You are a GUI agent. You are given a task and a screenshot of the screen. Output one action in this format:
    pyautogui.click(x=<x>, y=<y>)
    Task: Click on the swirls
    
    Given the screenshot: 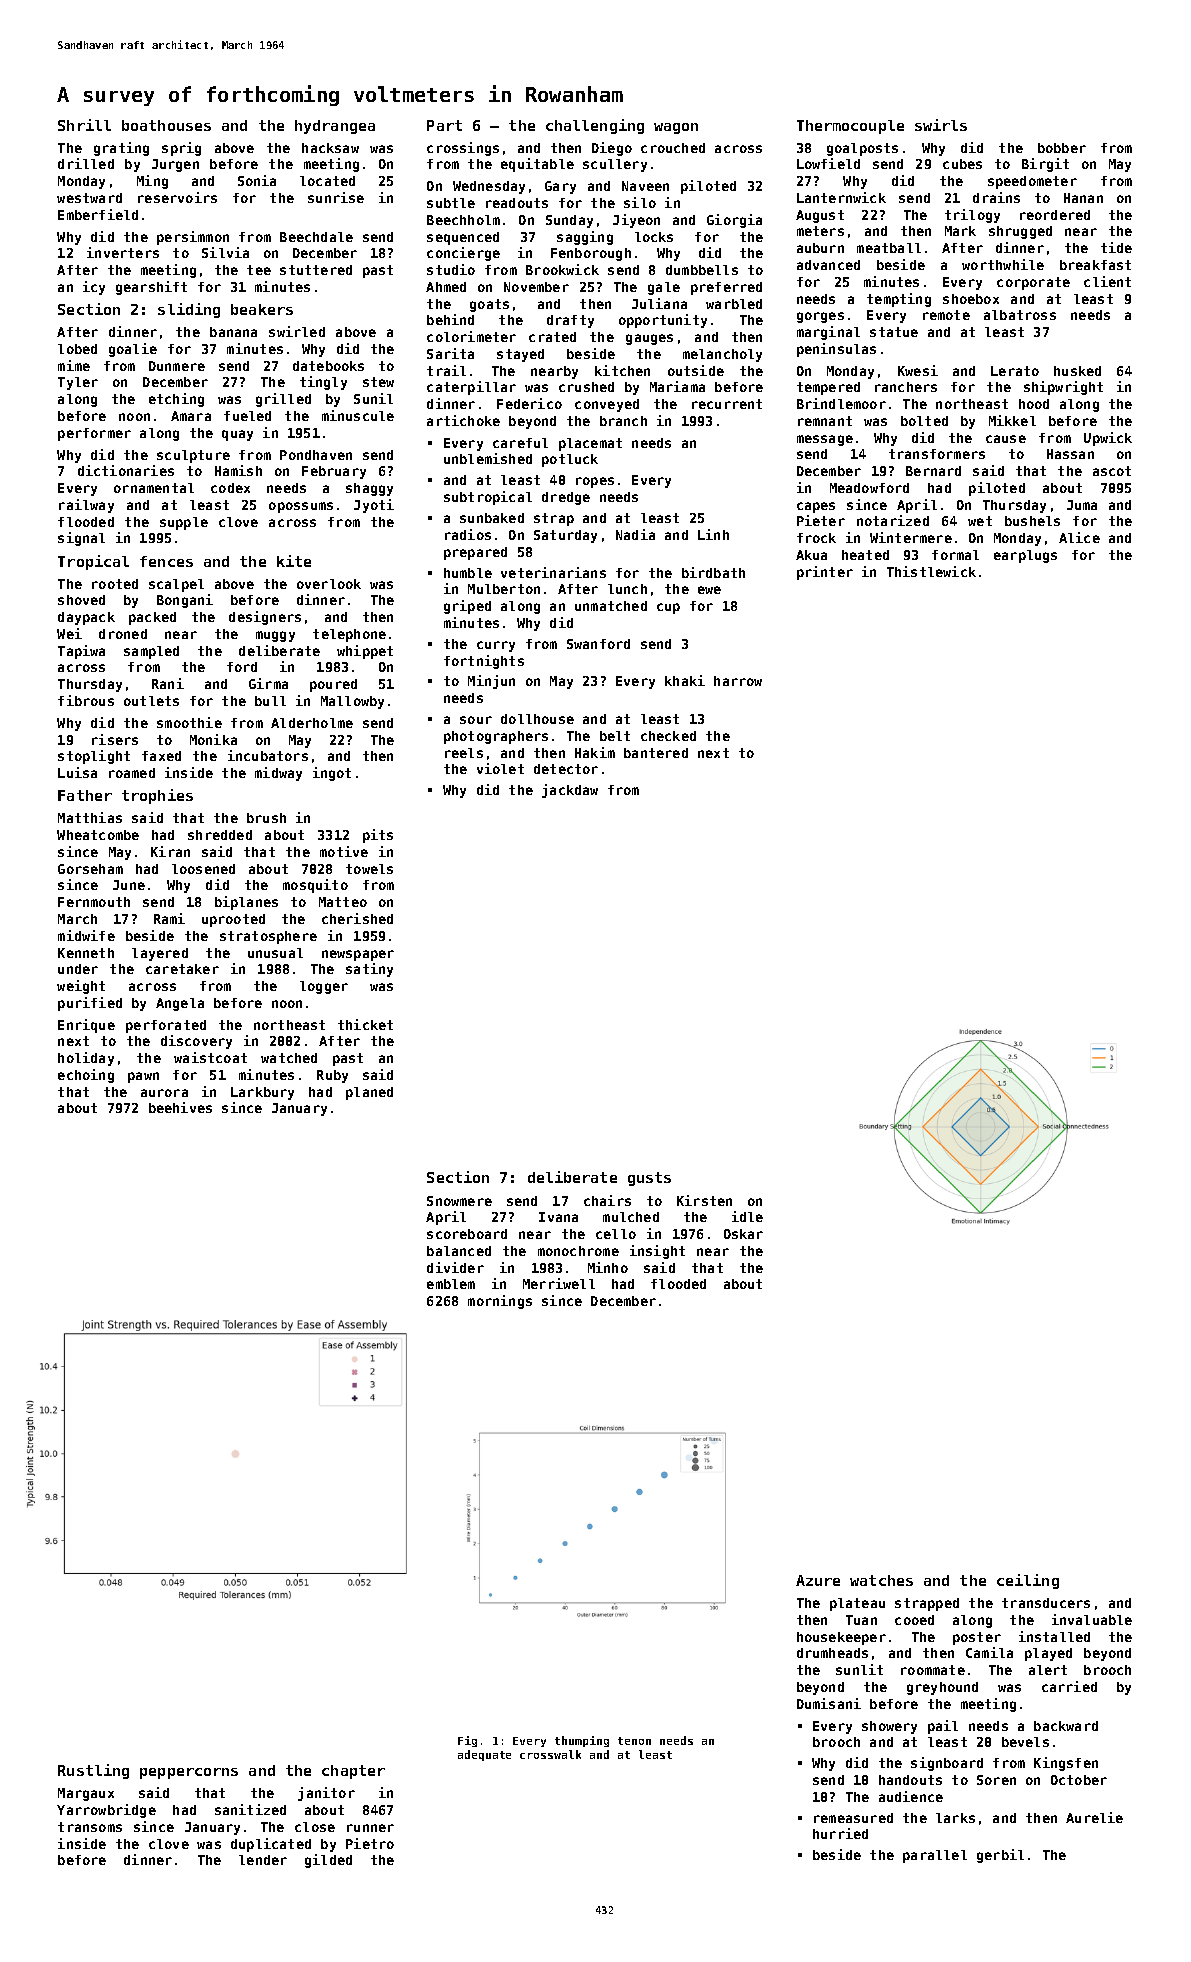 What is the action you would take?
    pyautogui.click(x=941, y=125)
